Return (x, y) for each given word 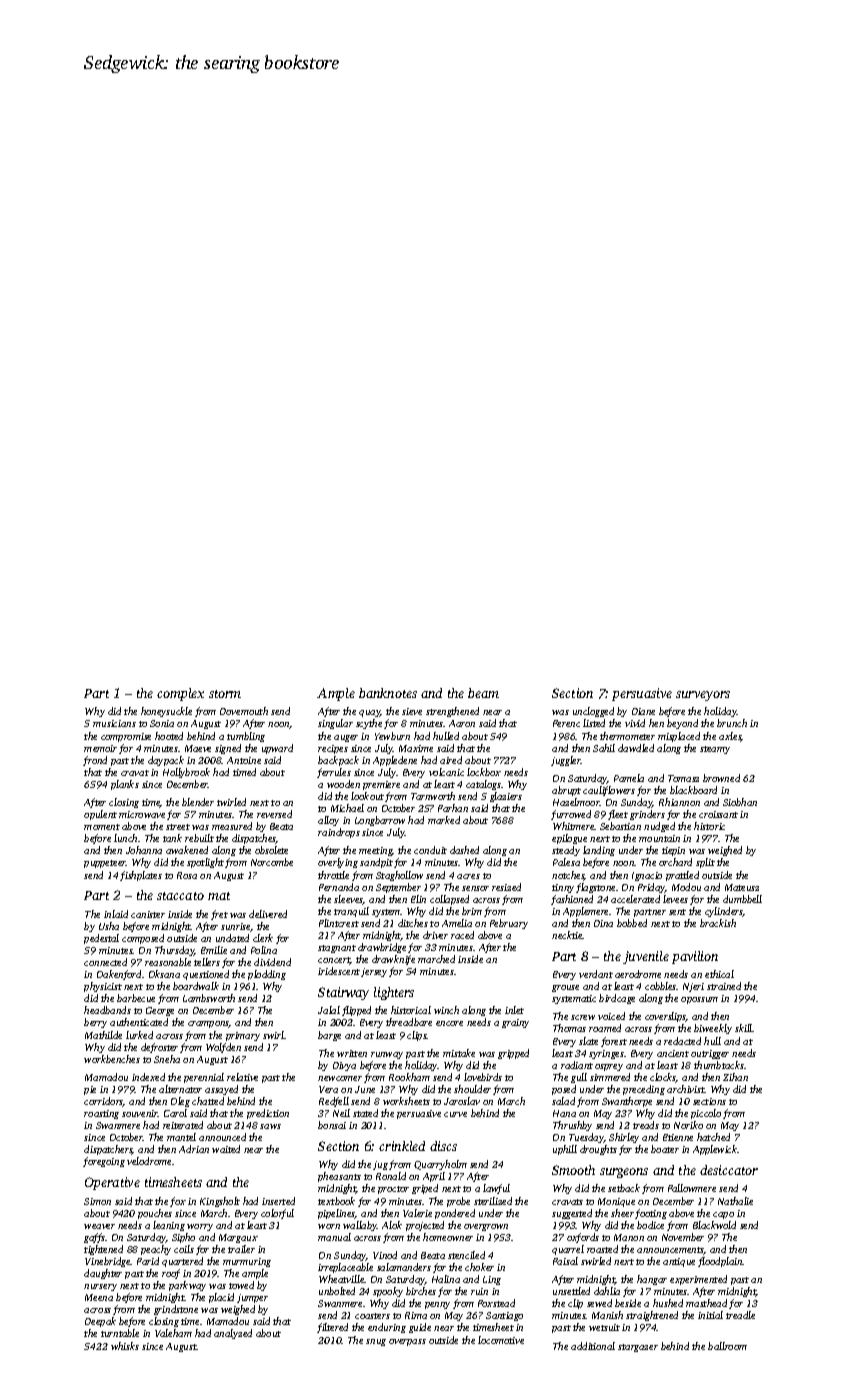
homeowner (448, 1237)
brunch (732, 723)
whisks (125, 1346)
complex (180, 694)
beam (483, 693)
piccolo (706, 1114)
